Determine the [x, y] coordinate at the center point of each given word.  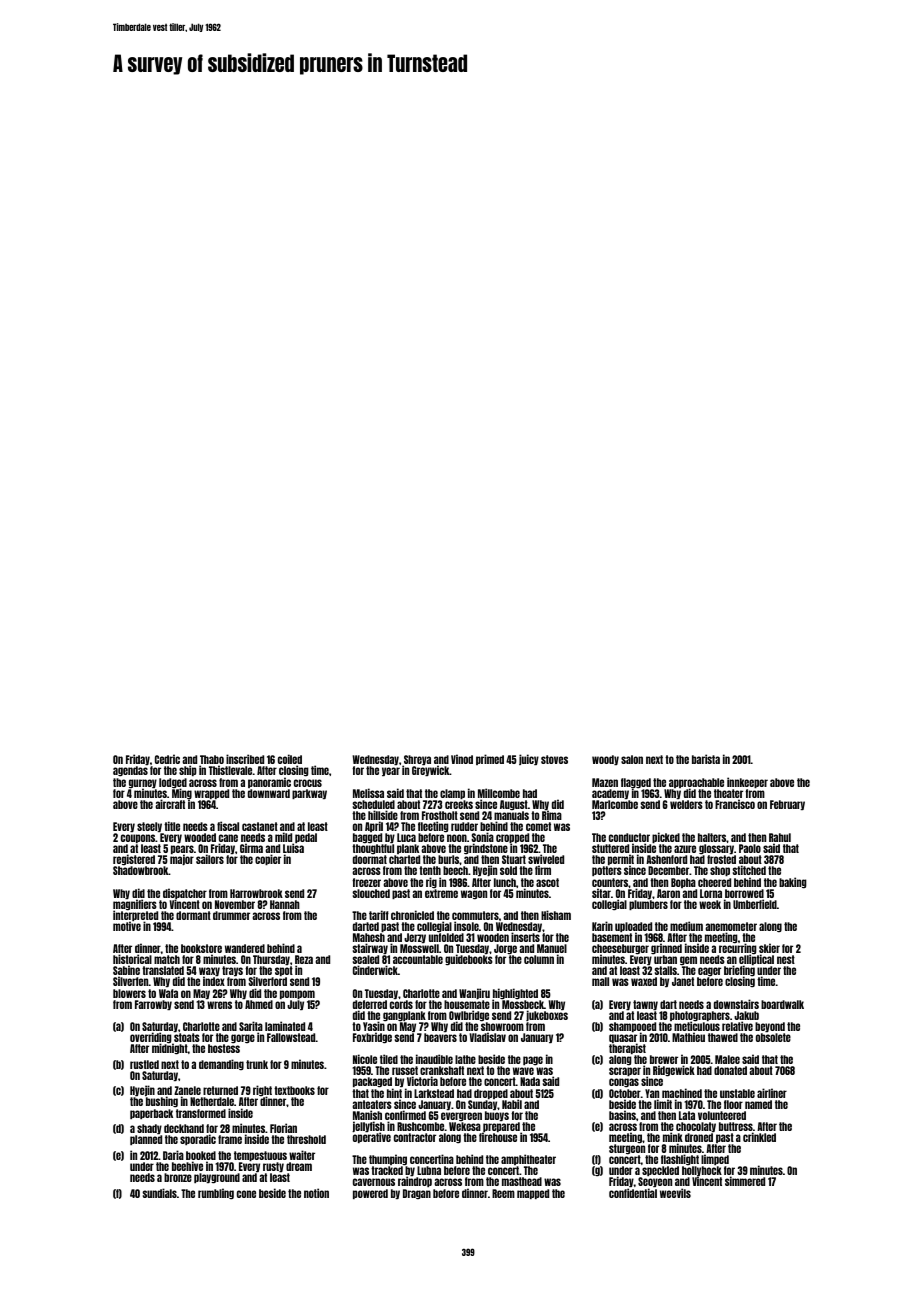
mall [600, 981]
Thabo [212, 760]
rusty [273, 1167]
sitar [601, 893]
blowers [129, 993]
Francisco [735, 804]
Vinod [462, 759]
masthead [522, 1181]
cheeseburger [620, 949]
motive [127, 926]
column [539, 959]
